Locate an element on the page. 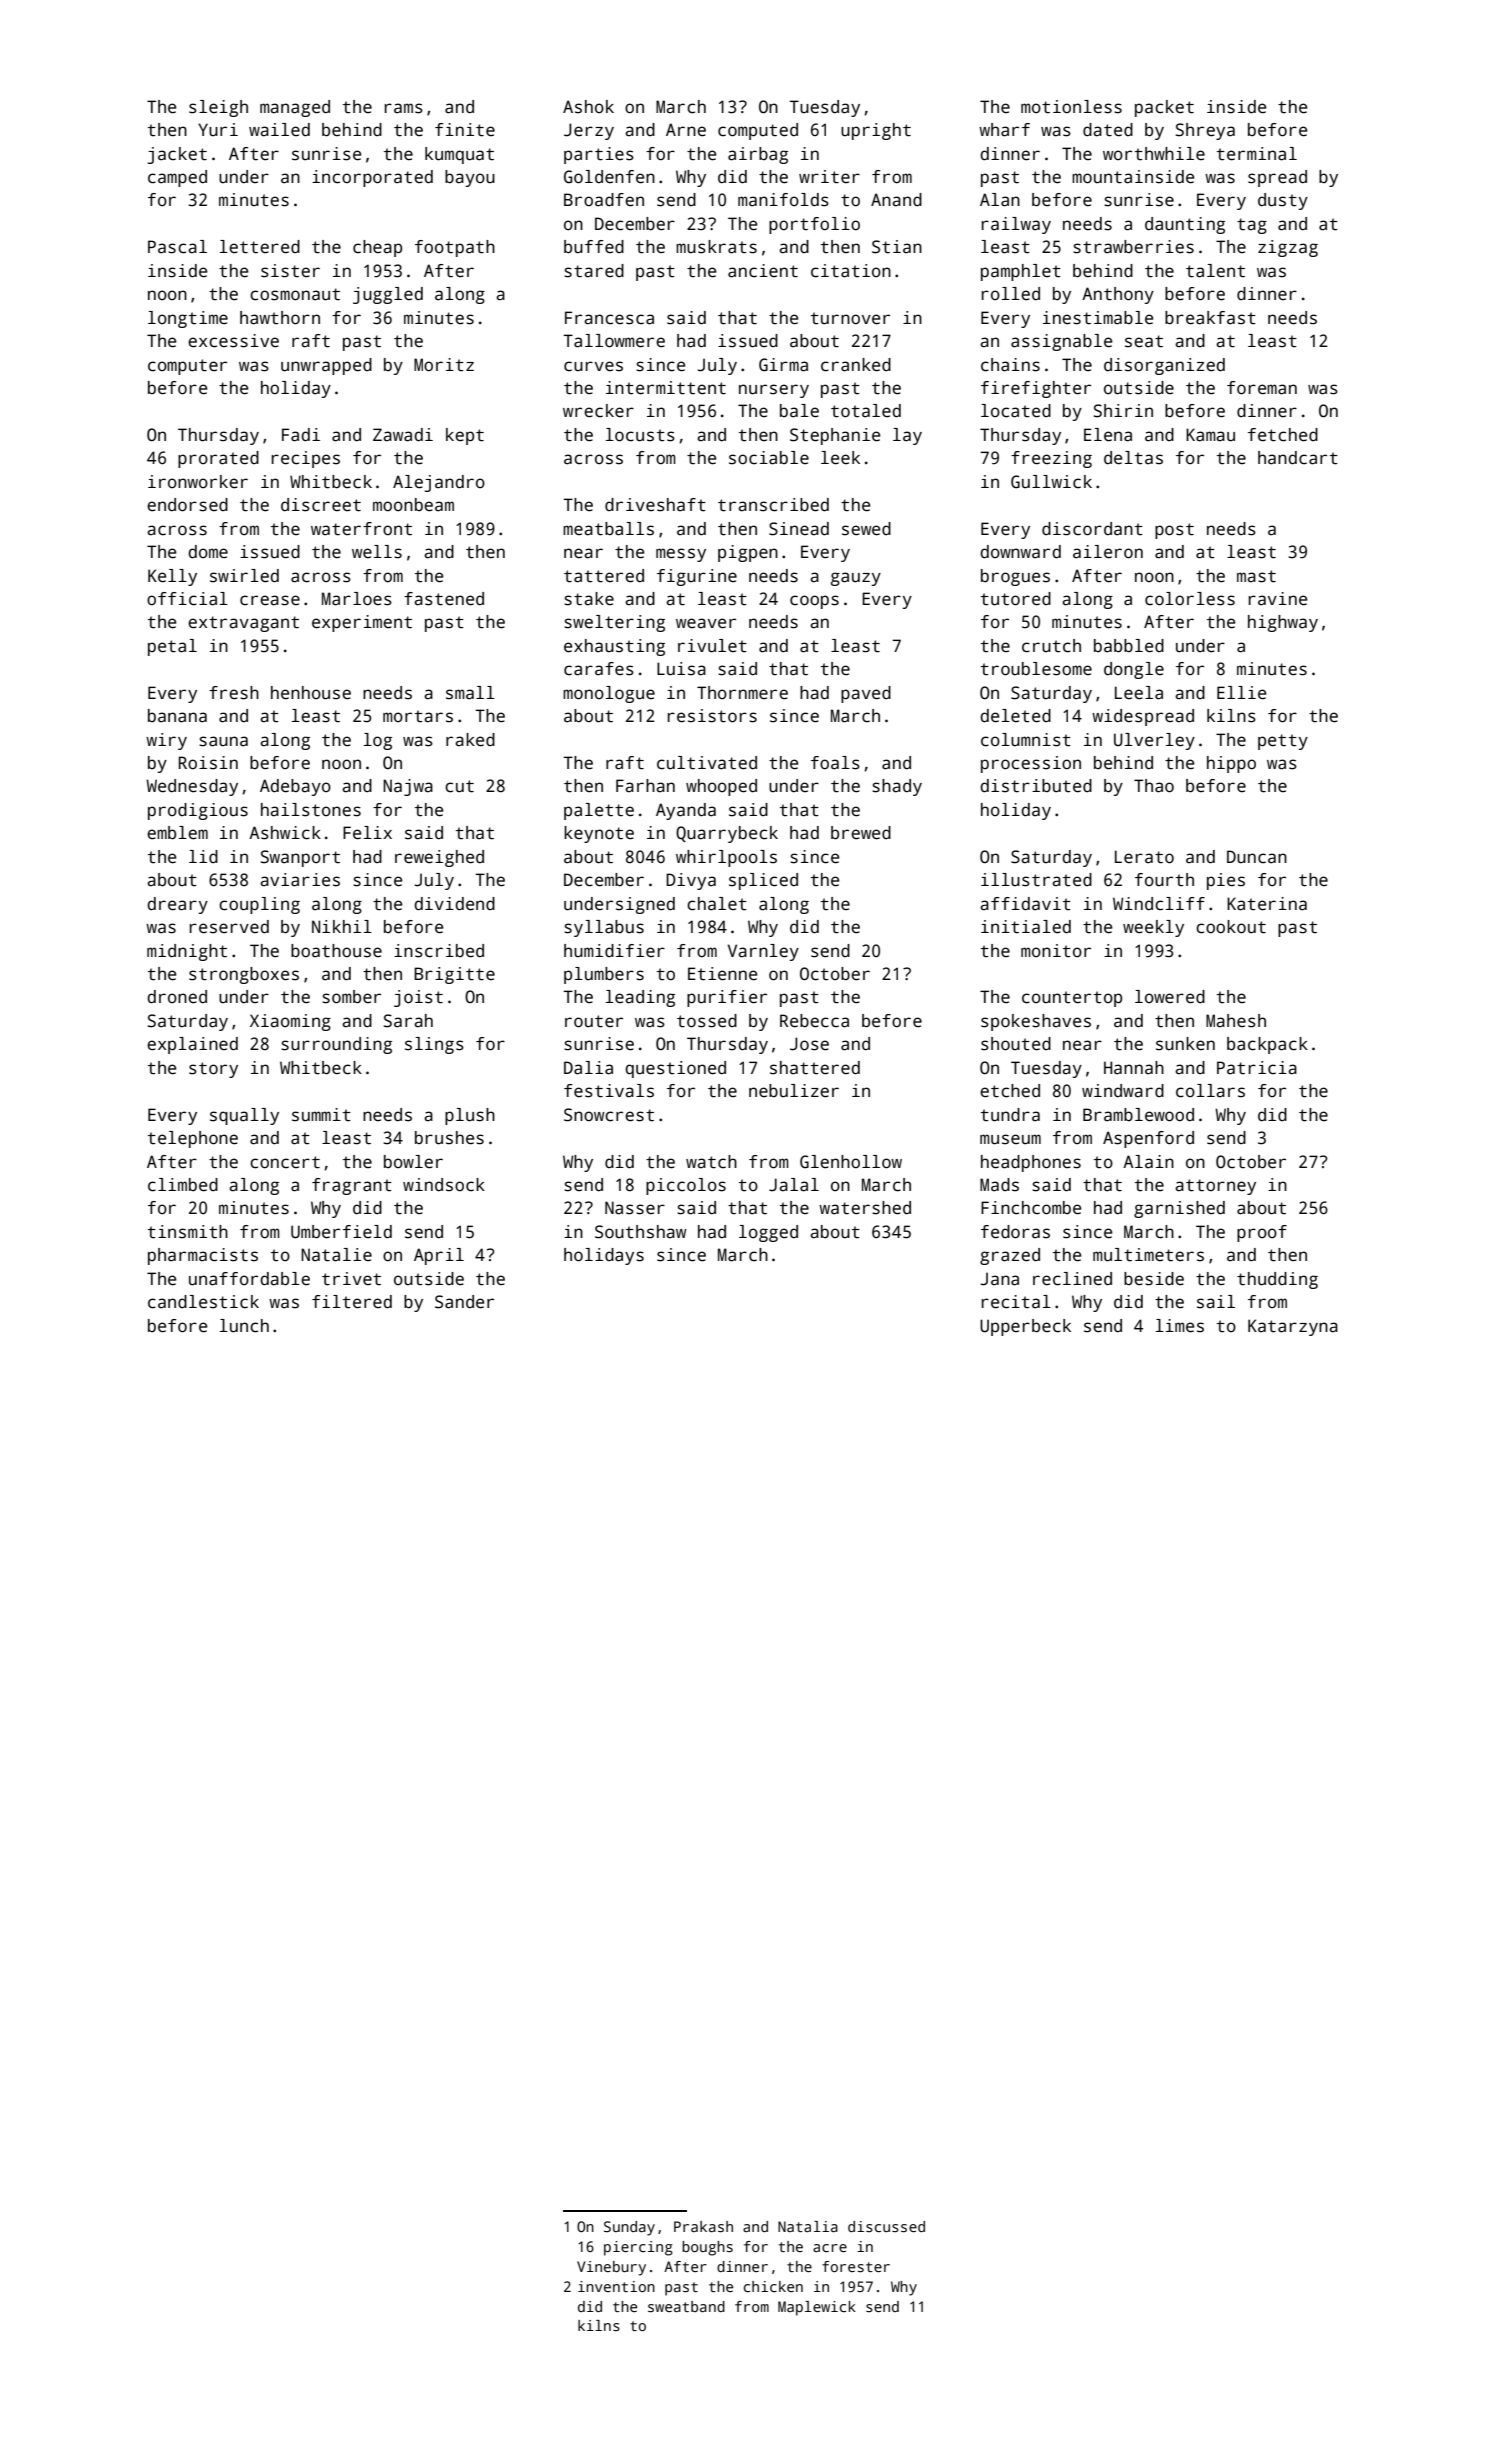 The width and height of the image is (1496, 2464). sister is located at coordinates (290, 271).
